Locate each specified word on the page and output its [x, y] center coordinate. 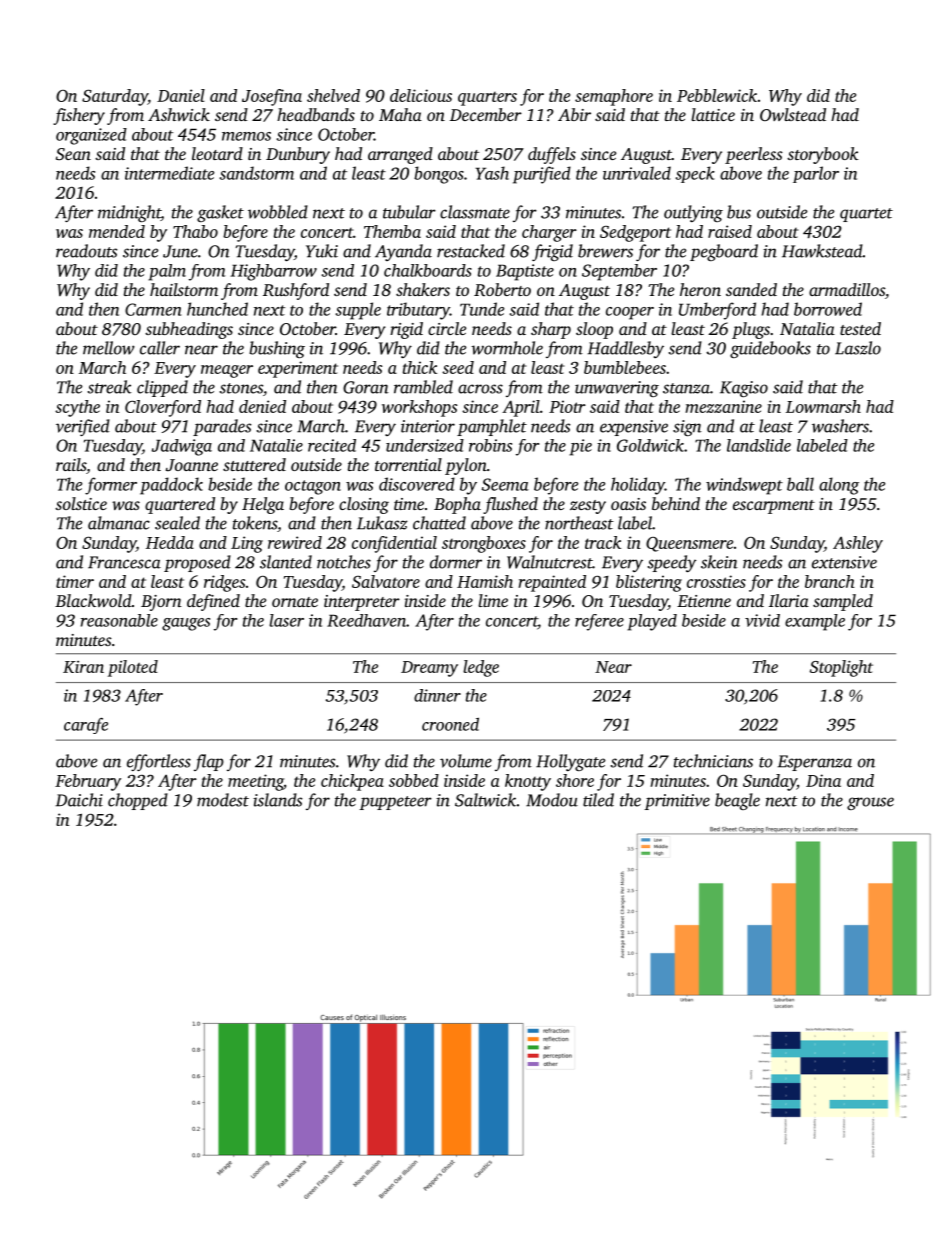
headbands [316, 114]
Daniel [181, 95]
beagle [737, 801]
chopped [138, 801]
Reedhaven [366, 620]
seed [458, 367]
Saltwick [485, 800]
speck [695, 174]
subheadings [189, 330]
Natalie [276, 445]
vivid [762, 620]
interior [428, 426]
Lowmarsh [823, 406]
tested [860, 328]
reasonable [119, 620]
